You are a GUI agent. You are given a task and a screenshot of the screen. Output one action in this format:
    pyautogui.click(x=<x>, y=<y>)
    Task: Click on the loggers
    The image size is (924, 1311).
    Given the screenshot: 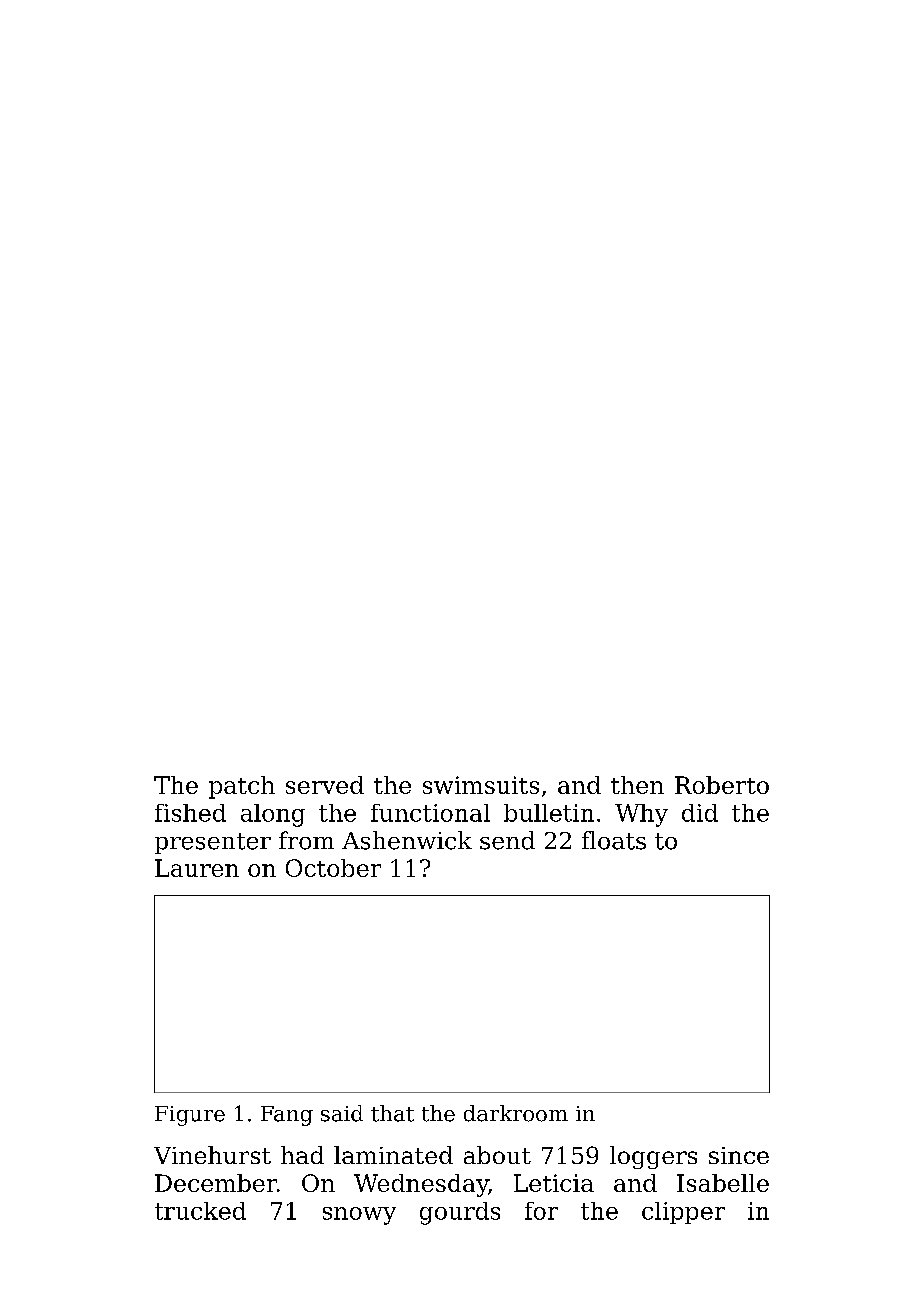 What is the action you would take?
    pyautogui.click(x=653, y=1157)
